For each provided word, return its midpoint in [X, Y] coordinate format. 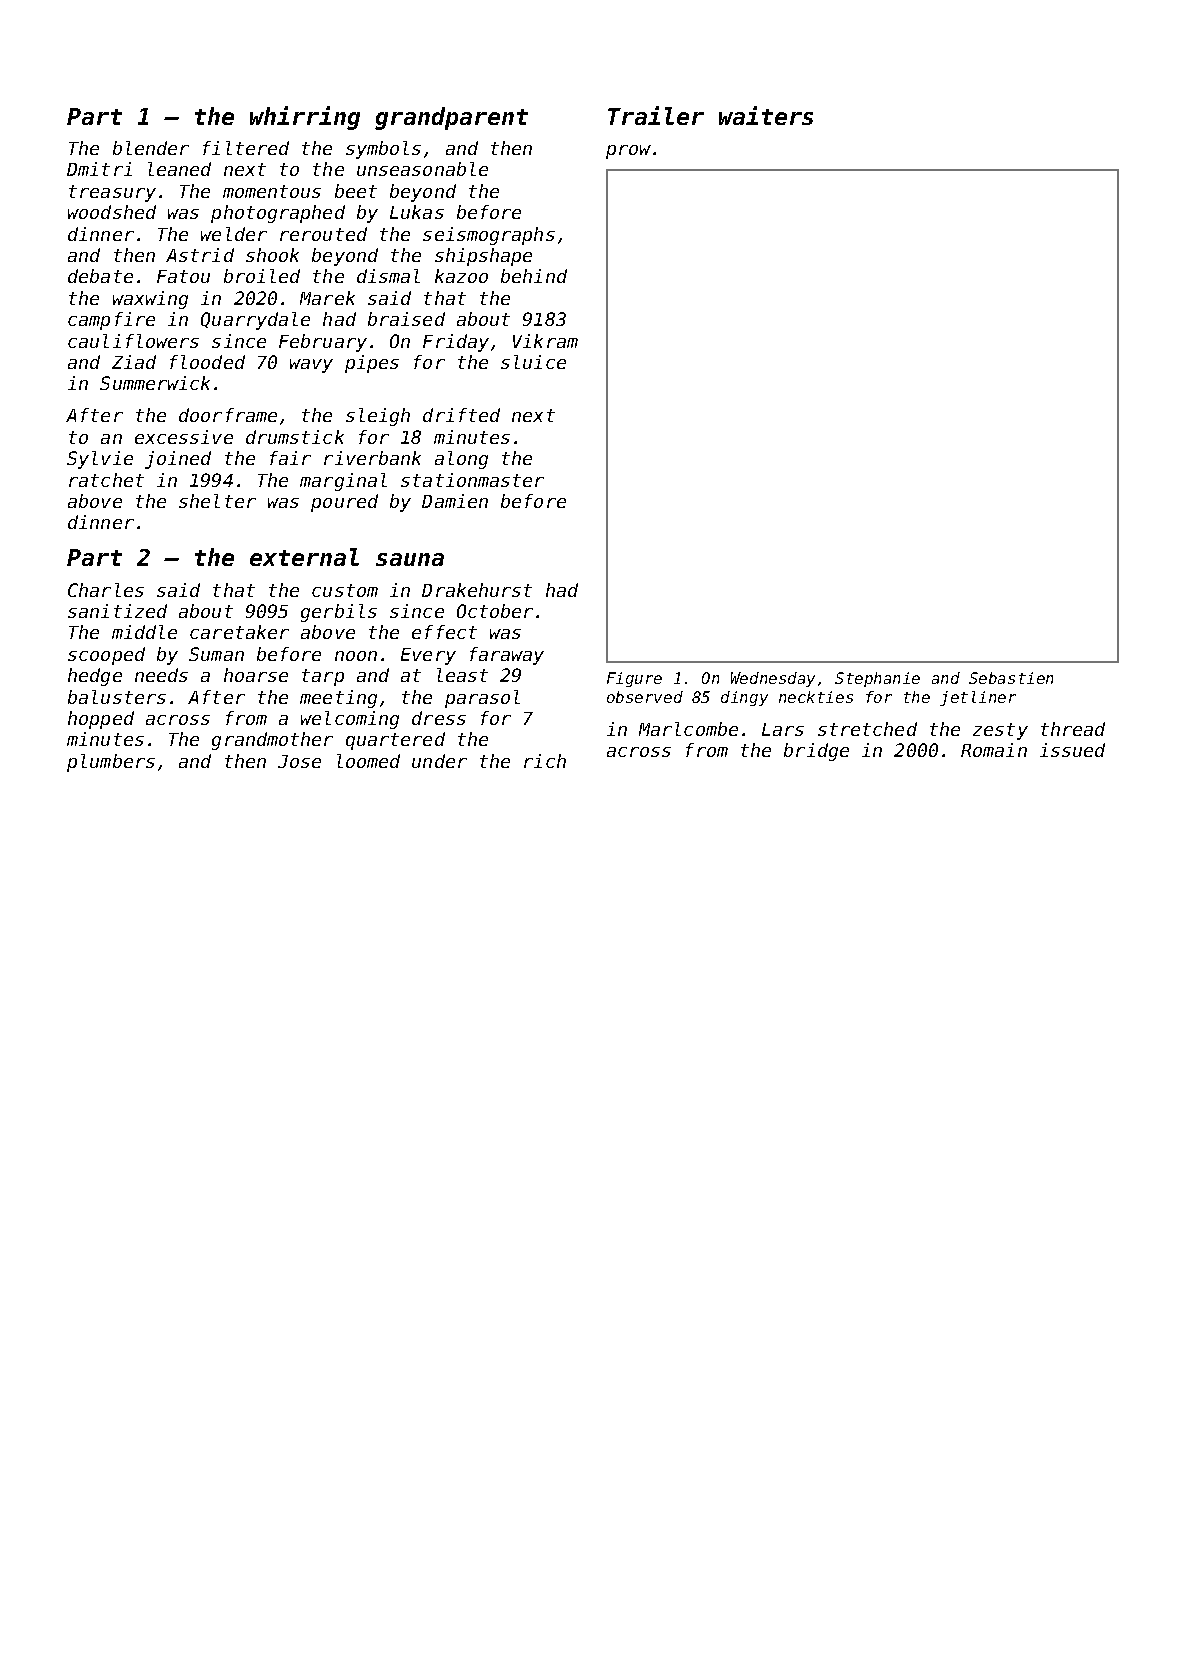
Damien [455, 501]
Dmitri [99, 169]
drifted [461, 415]
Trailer [656, 115]
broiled [262, 276]
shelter [217, 501]
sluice [533, 362]
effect [444, 632]
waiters [766, 115]
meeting [338, 699]
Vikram [545, 341]
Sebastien [1011, 678]
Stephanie [877, 679]
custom [345, 590]
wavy [311, 366]
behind [534, 276]
